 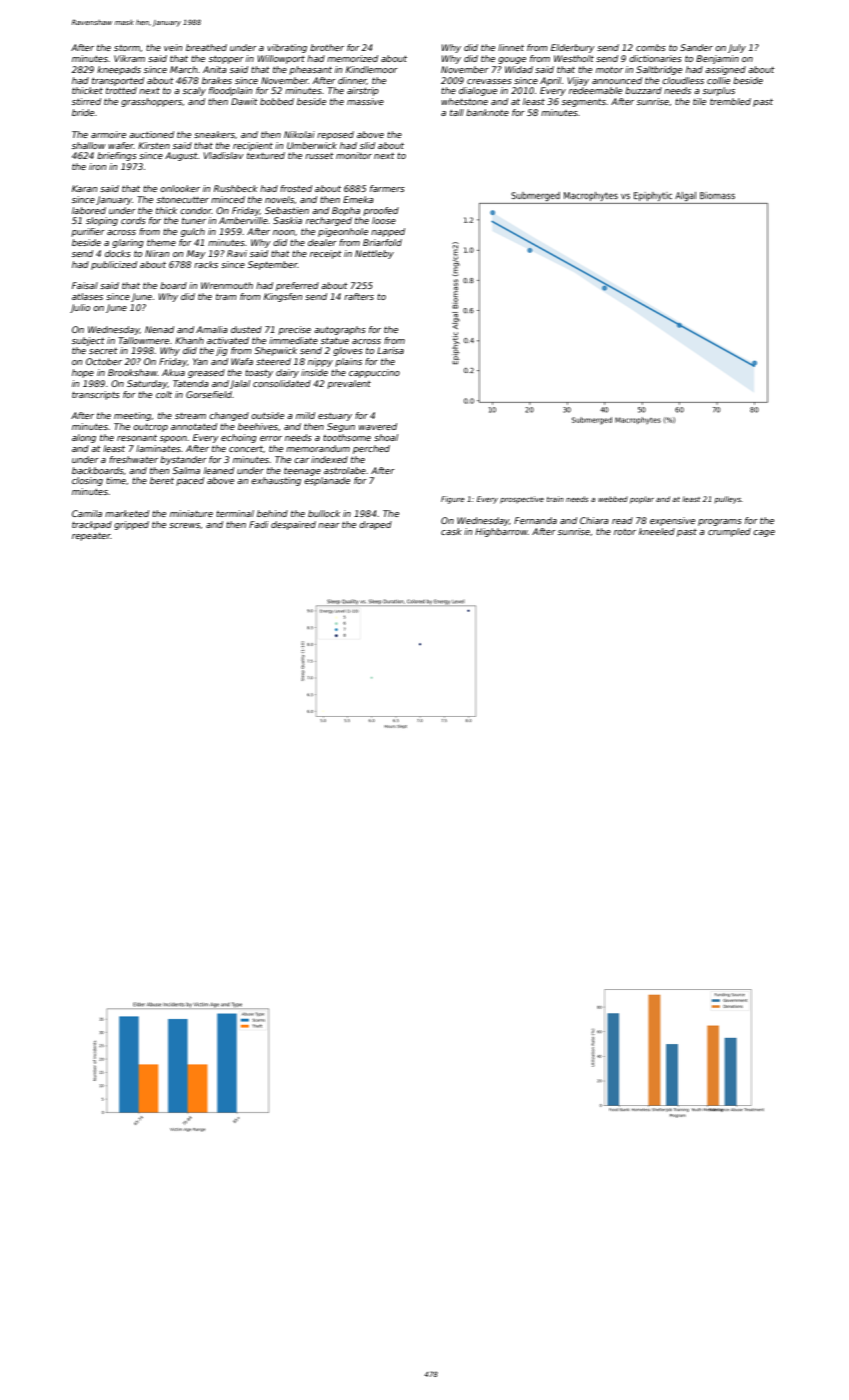 I want to click on linnet, so click(x=511, y=47).
